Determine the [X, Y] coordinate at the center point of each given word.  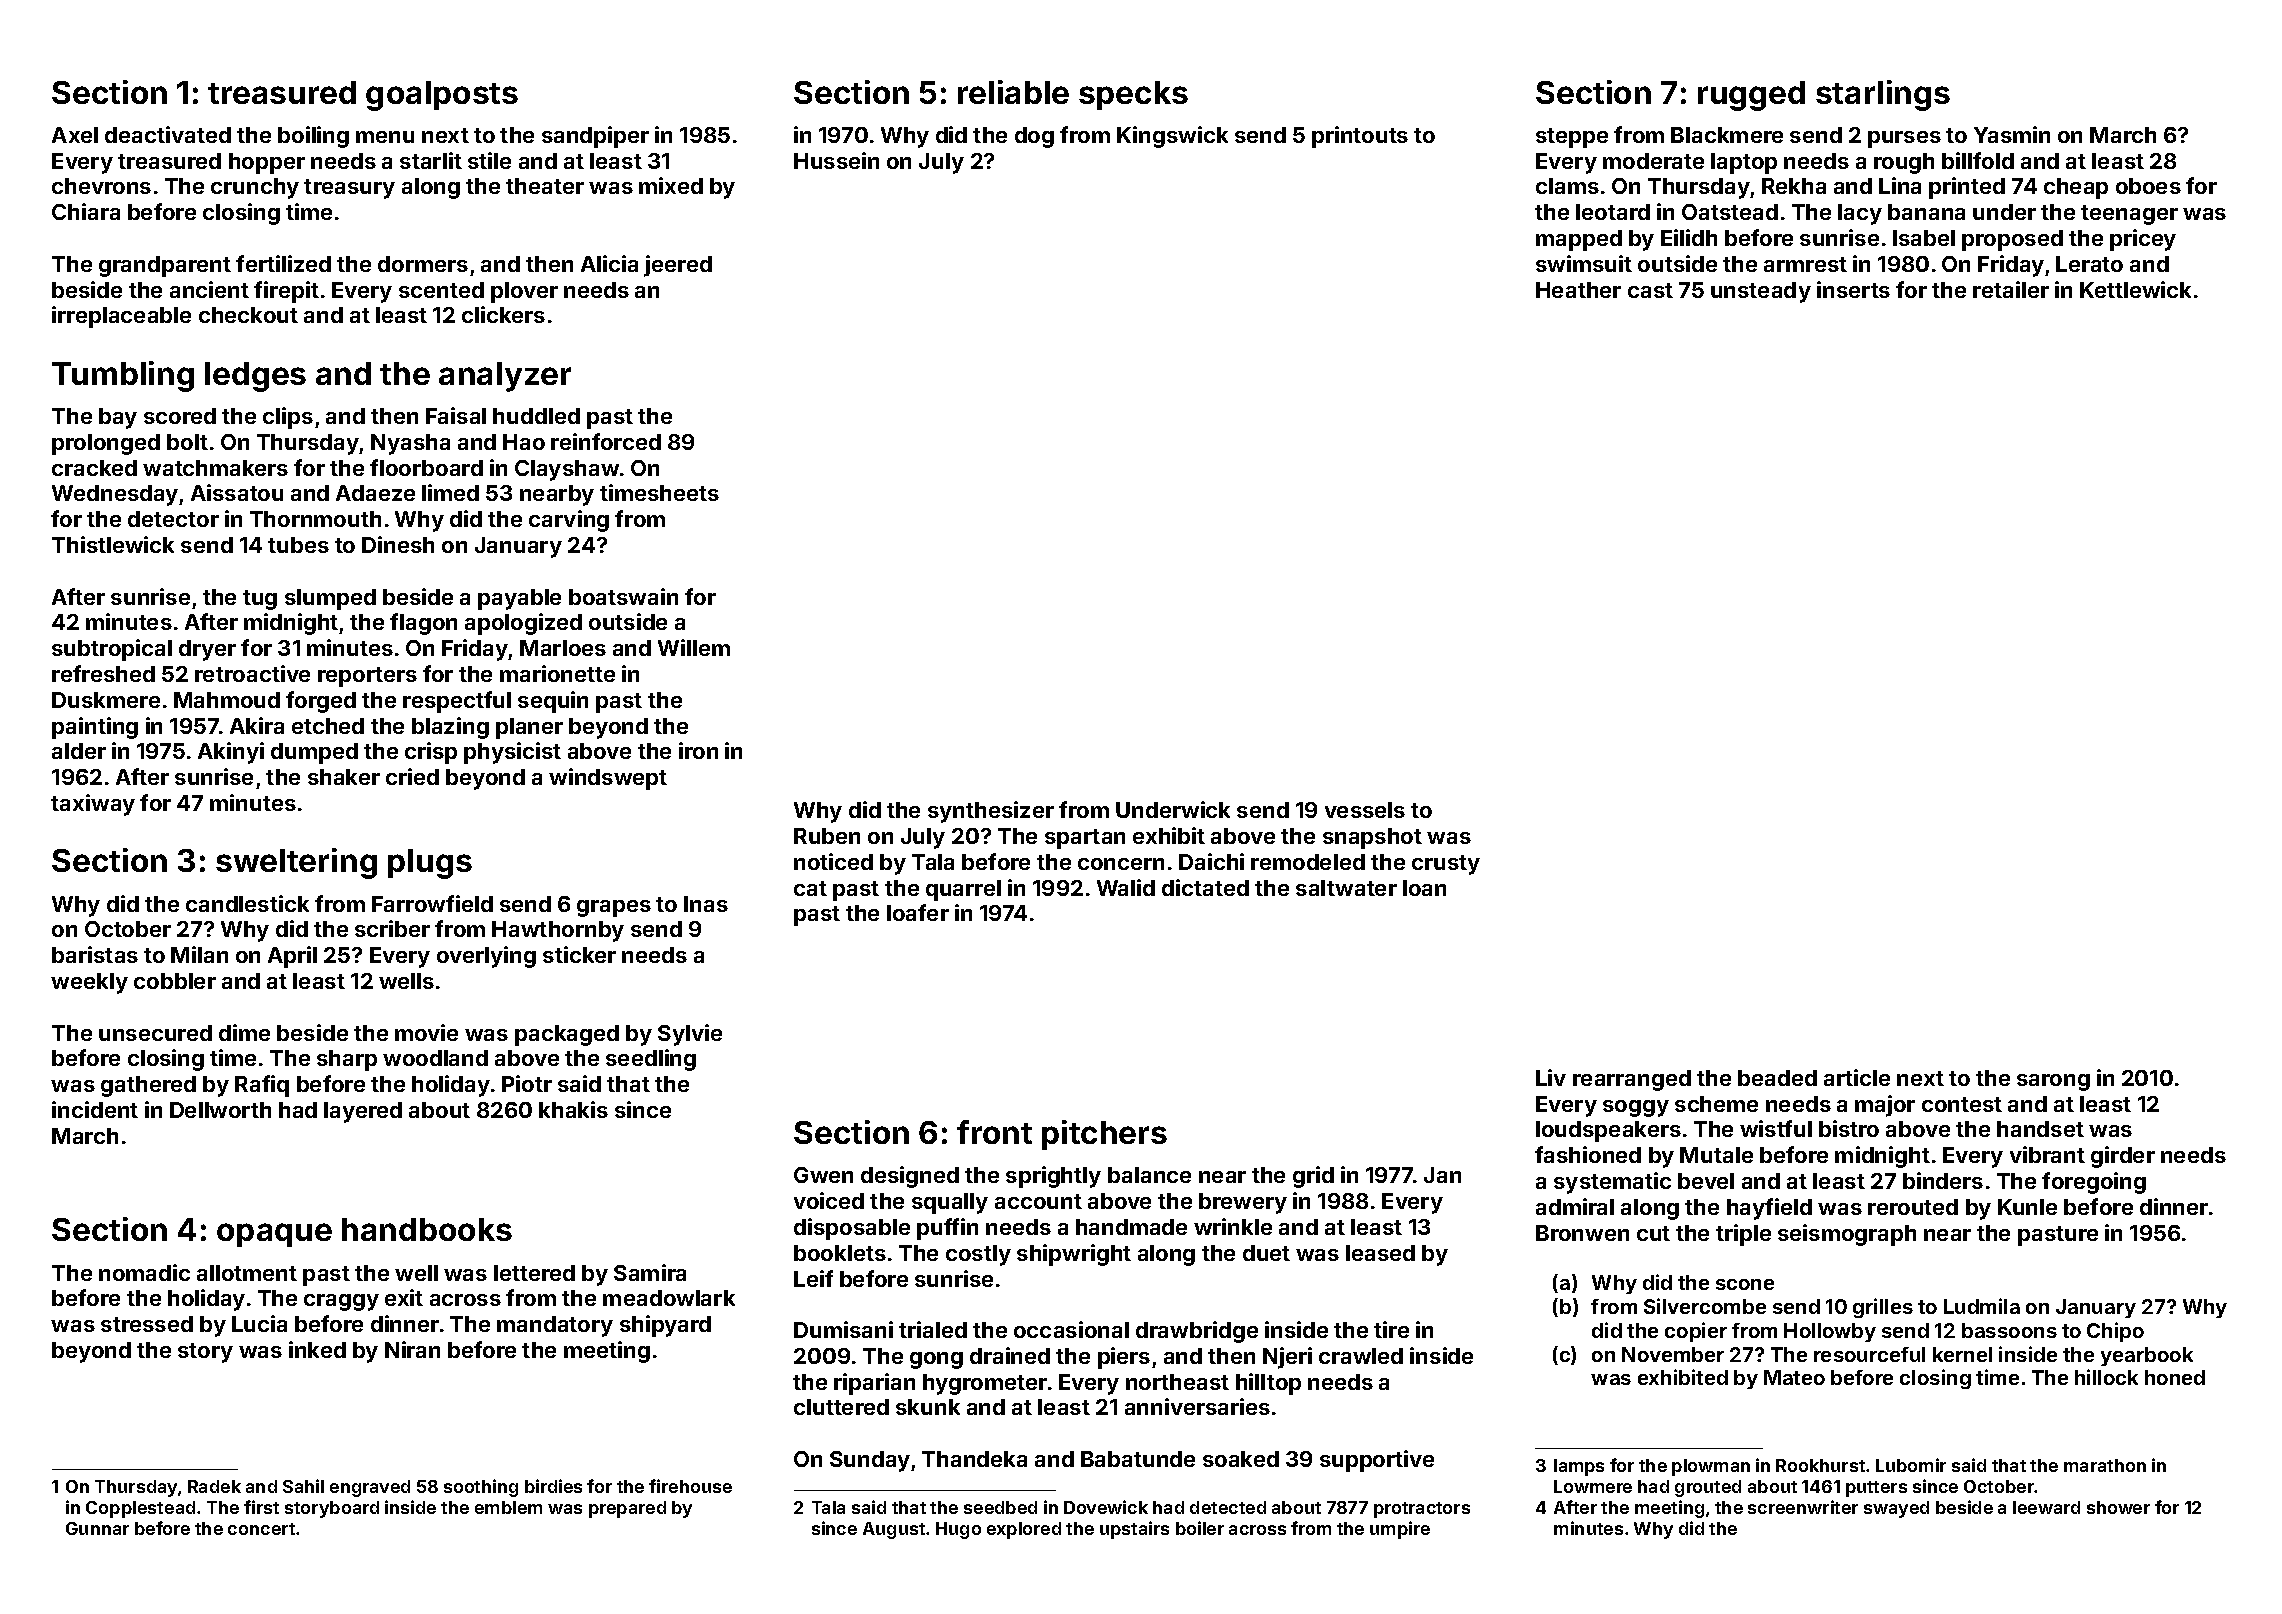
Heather [1578, 290]
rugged [1751, 96]
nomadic [144, 1272]
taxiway [93, 805]
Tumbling [123, 376]
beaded [1777, 1078]
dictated [1205, 887]
